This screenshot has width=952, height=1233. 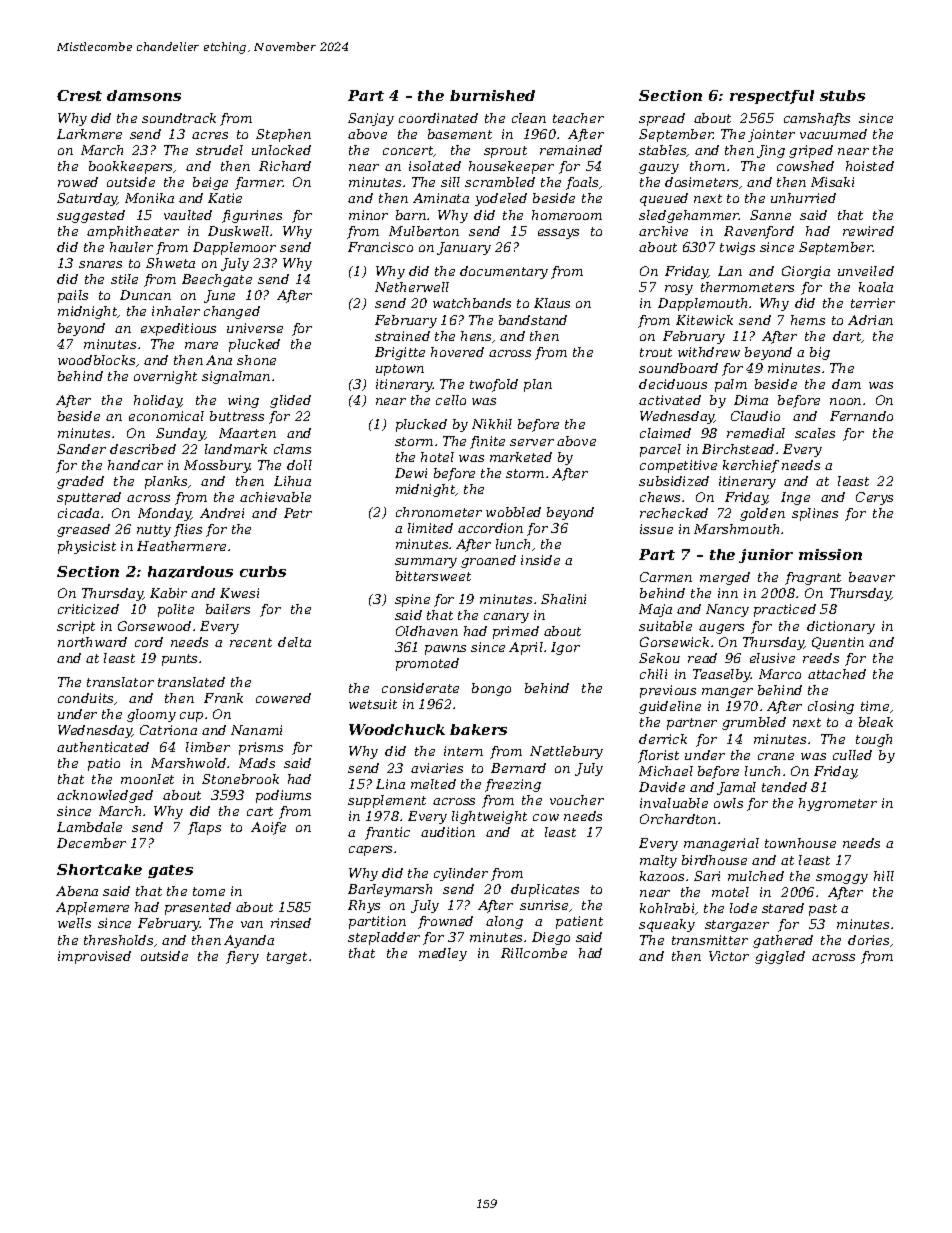 What do you see at coordinates (492, 95) in the screenshot?
I see `burnished` at bounding box center [492, 95].
